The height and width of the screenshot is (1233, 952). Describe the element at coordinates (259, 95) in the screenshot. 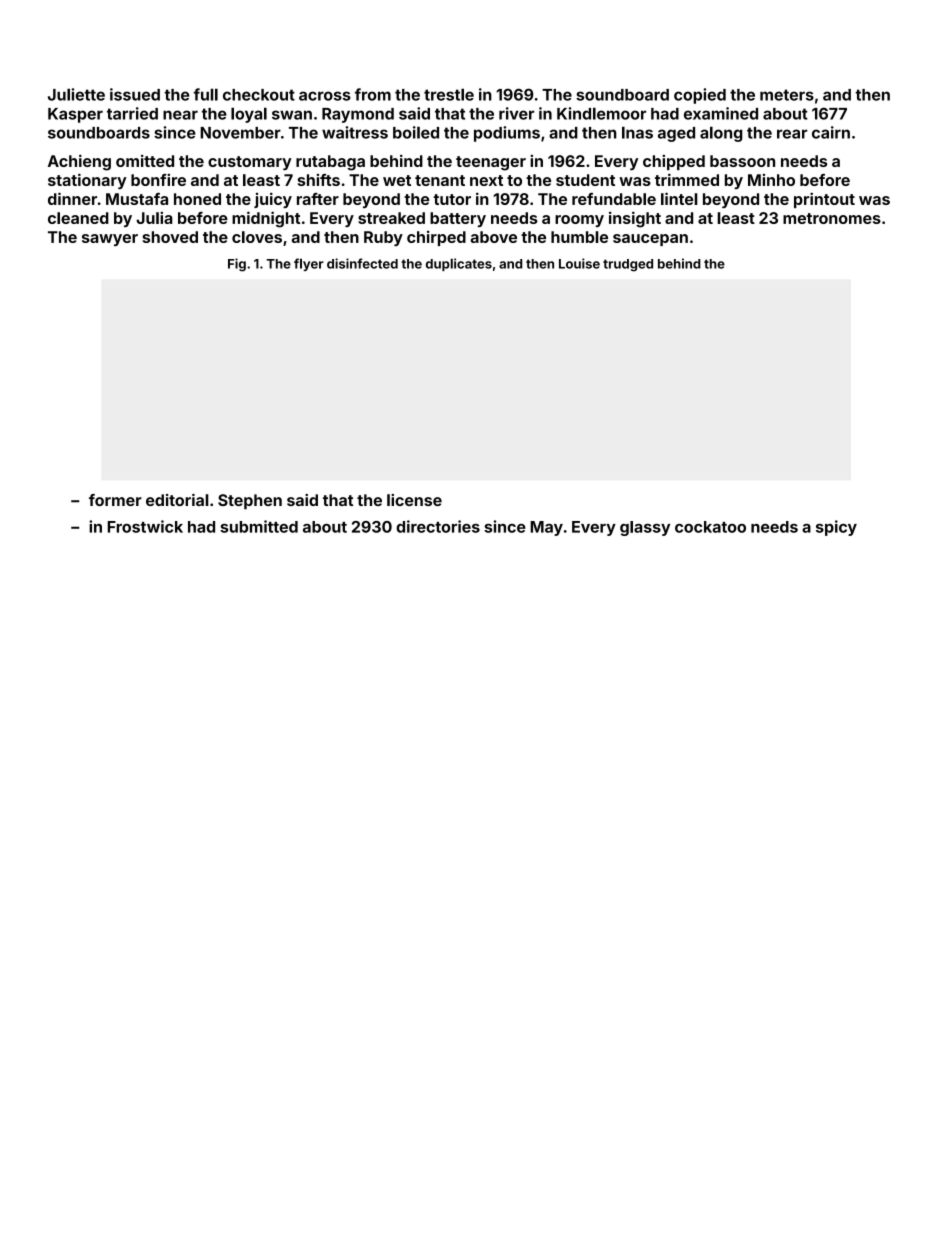

I see `checkout` at that location.
